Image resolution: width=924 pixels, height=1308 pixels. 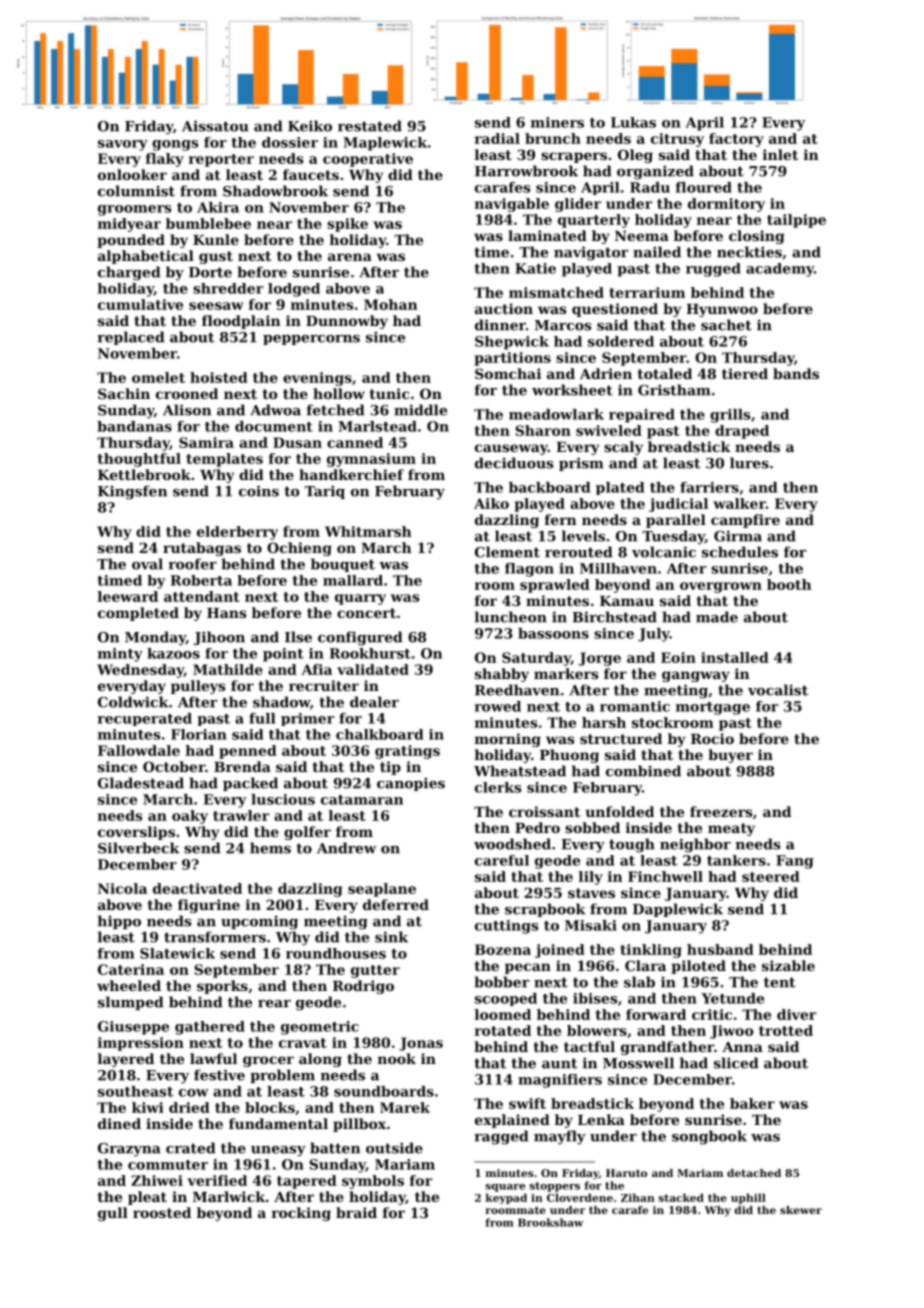 I want to click on Aissatou, so click(x=215, y=126).
